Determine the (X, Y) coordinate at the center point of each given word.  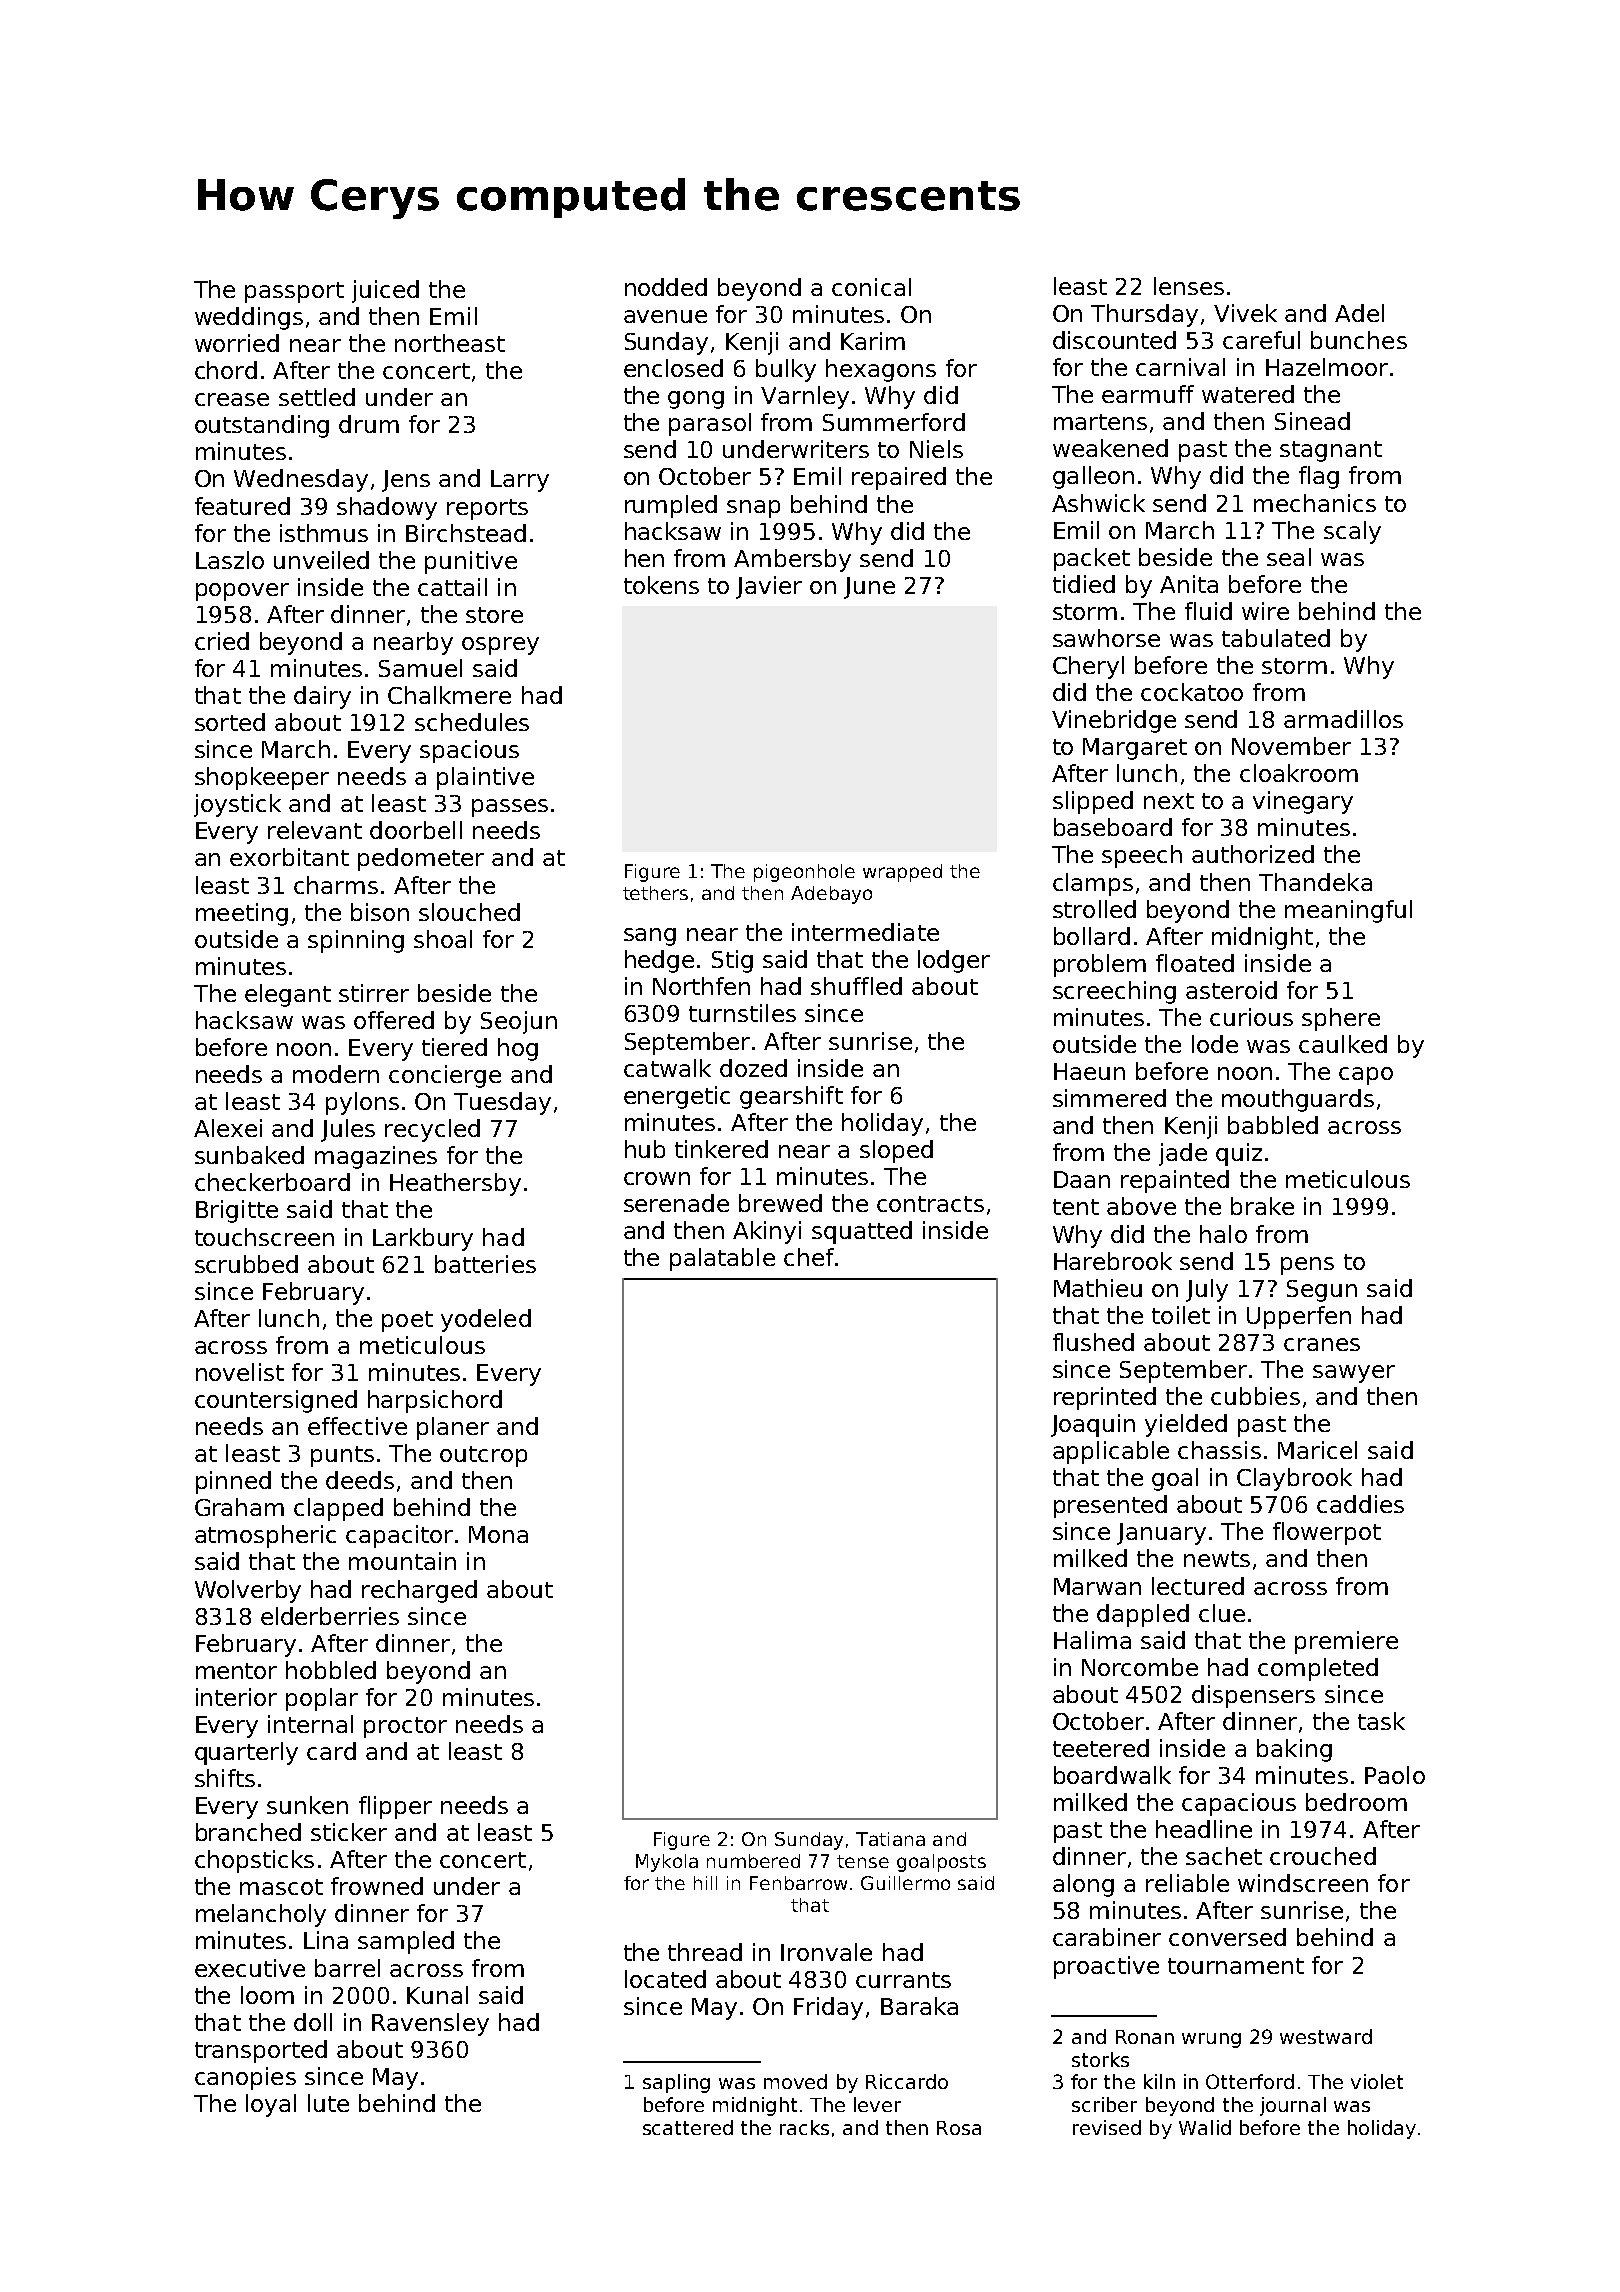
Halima (1092, 1640)
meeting (242, 914)
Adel (1359, 313)
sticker (349, 1832)
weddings (249, 318)
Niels (936, 449)
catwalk (667, 1068)
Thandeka (1315, 882)
